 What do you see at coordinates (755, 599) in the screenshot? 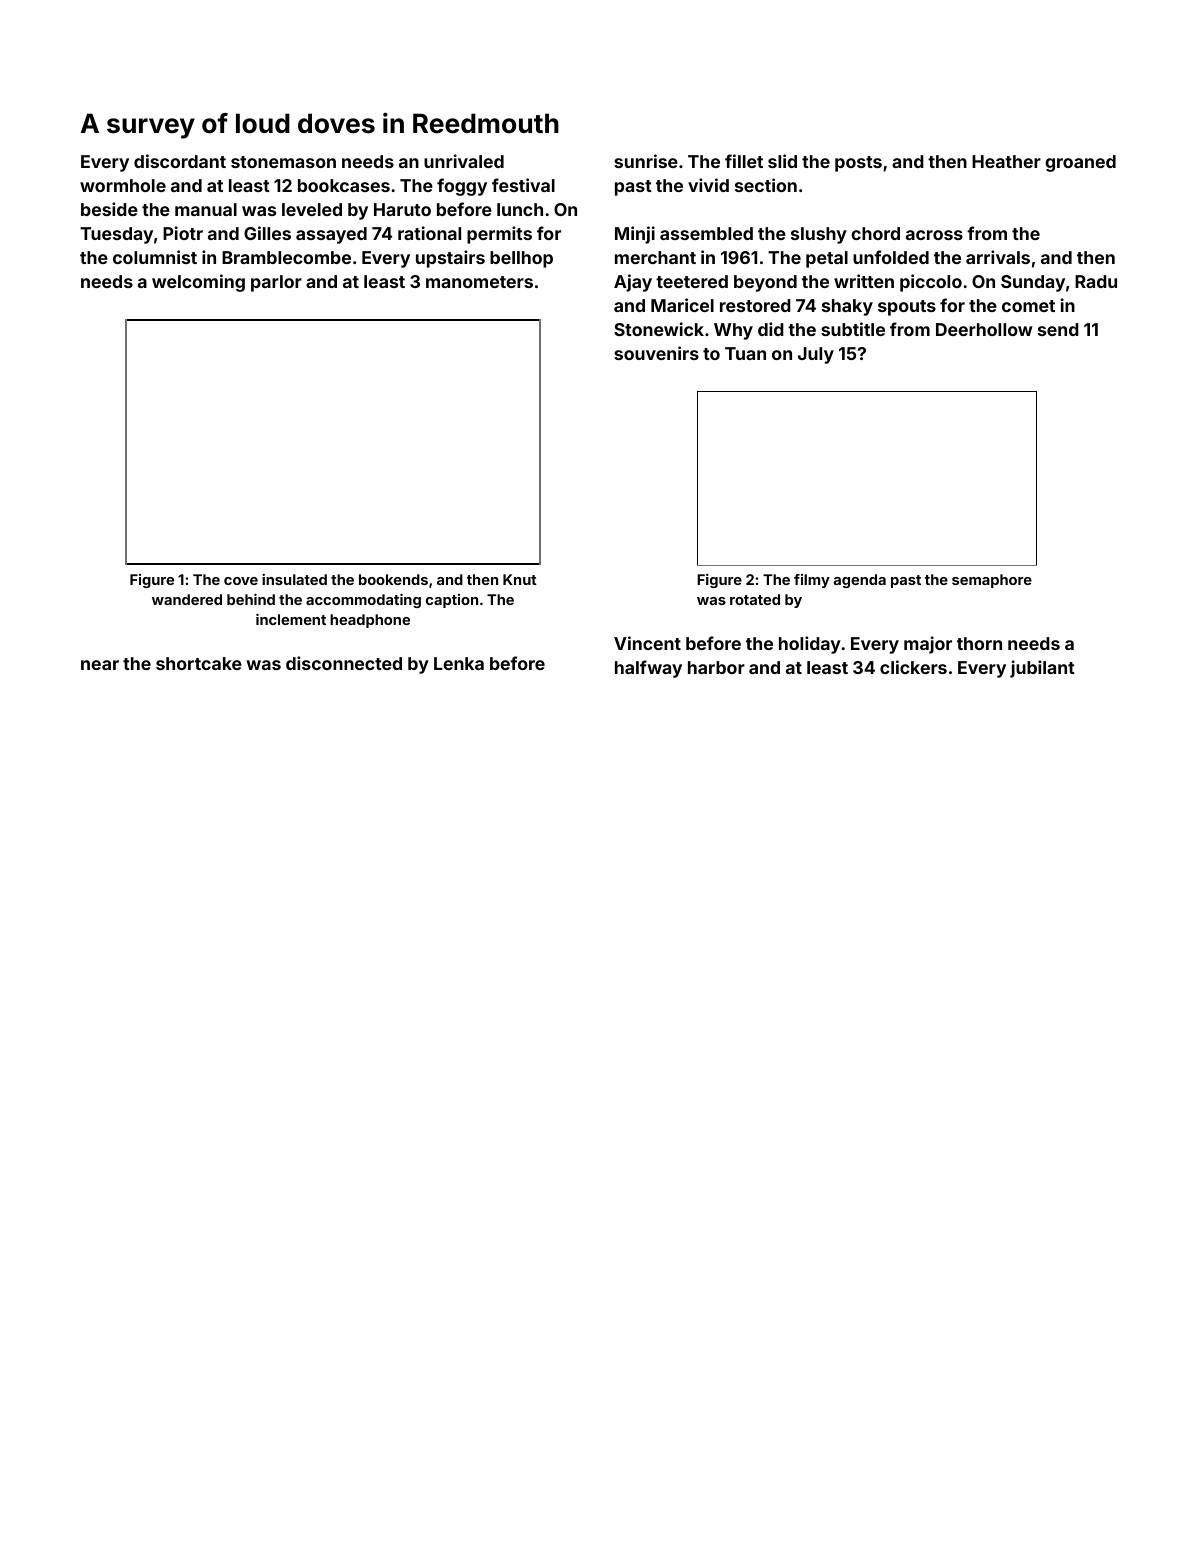
I see `rotated` at bounding box center [755, 599].
